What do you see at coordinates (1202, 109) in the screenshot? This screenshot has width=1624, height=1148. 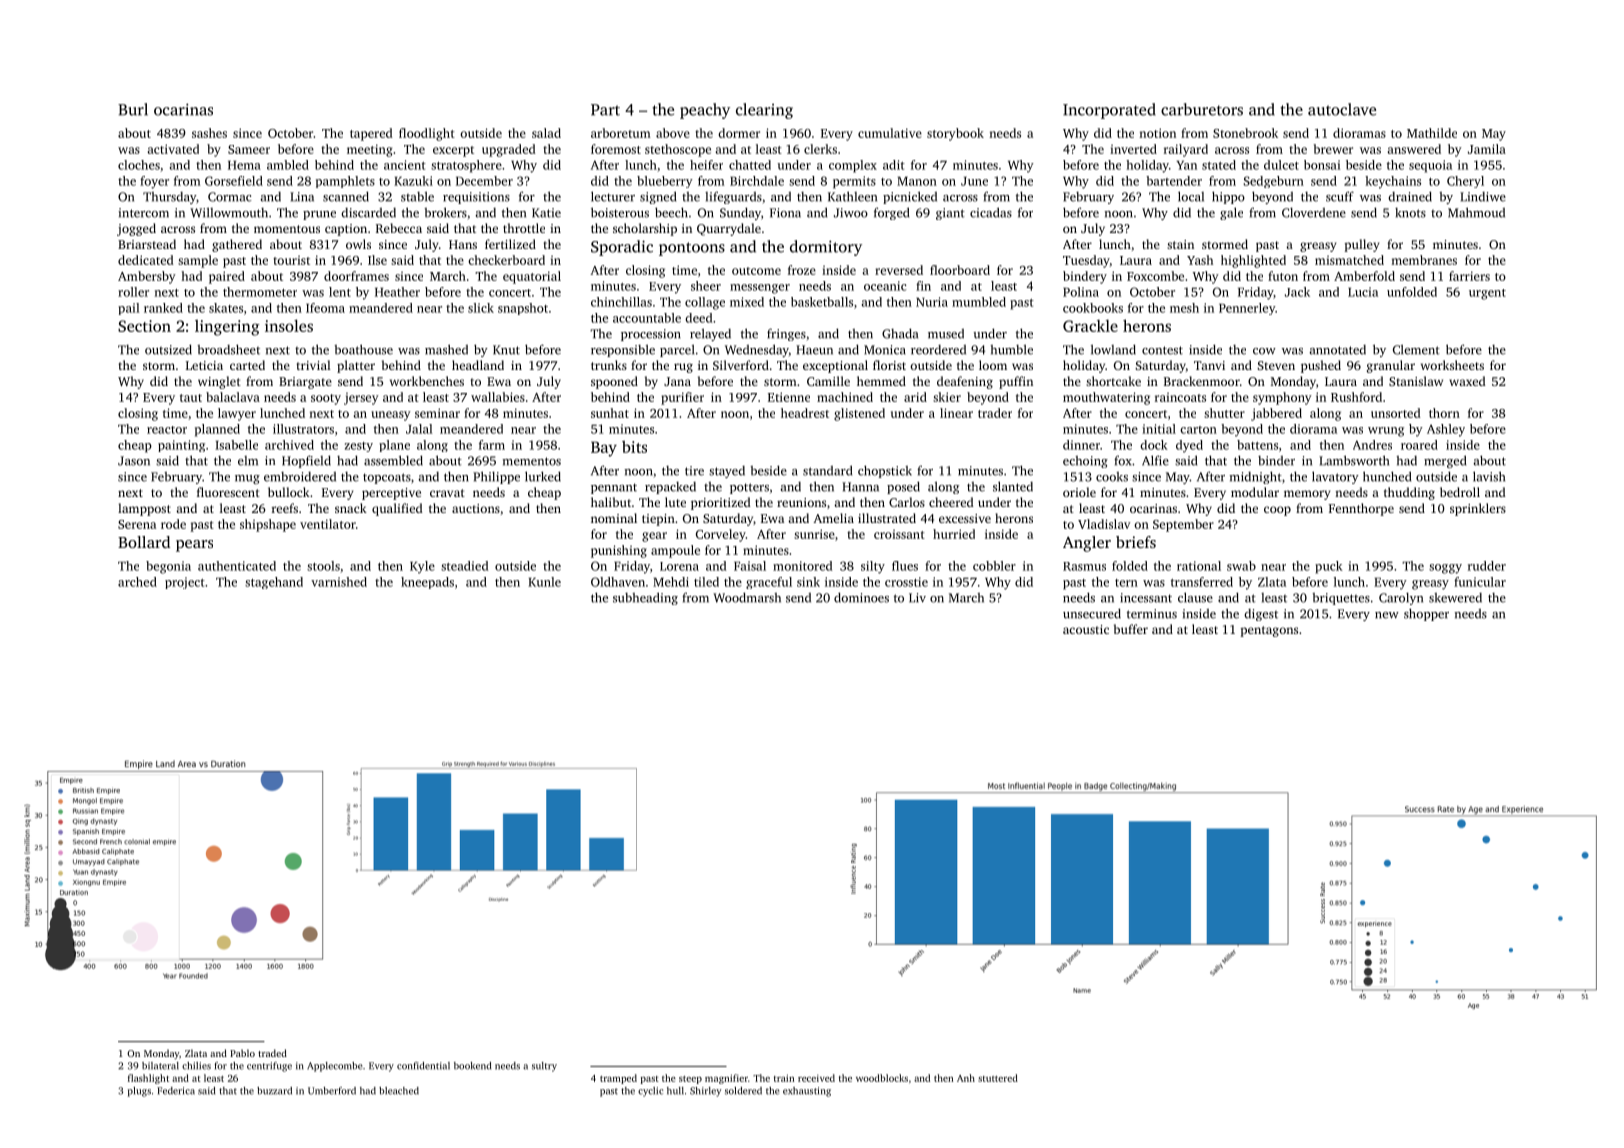 I see `carburetors` at bounding box center [1202, 109].
